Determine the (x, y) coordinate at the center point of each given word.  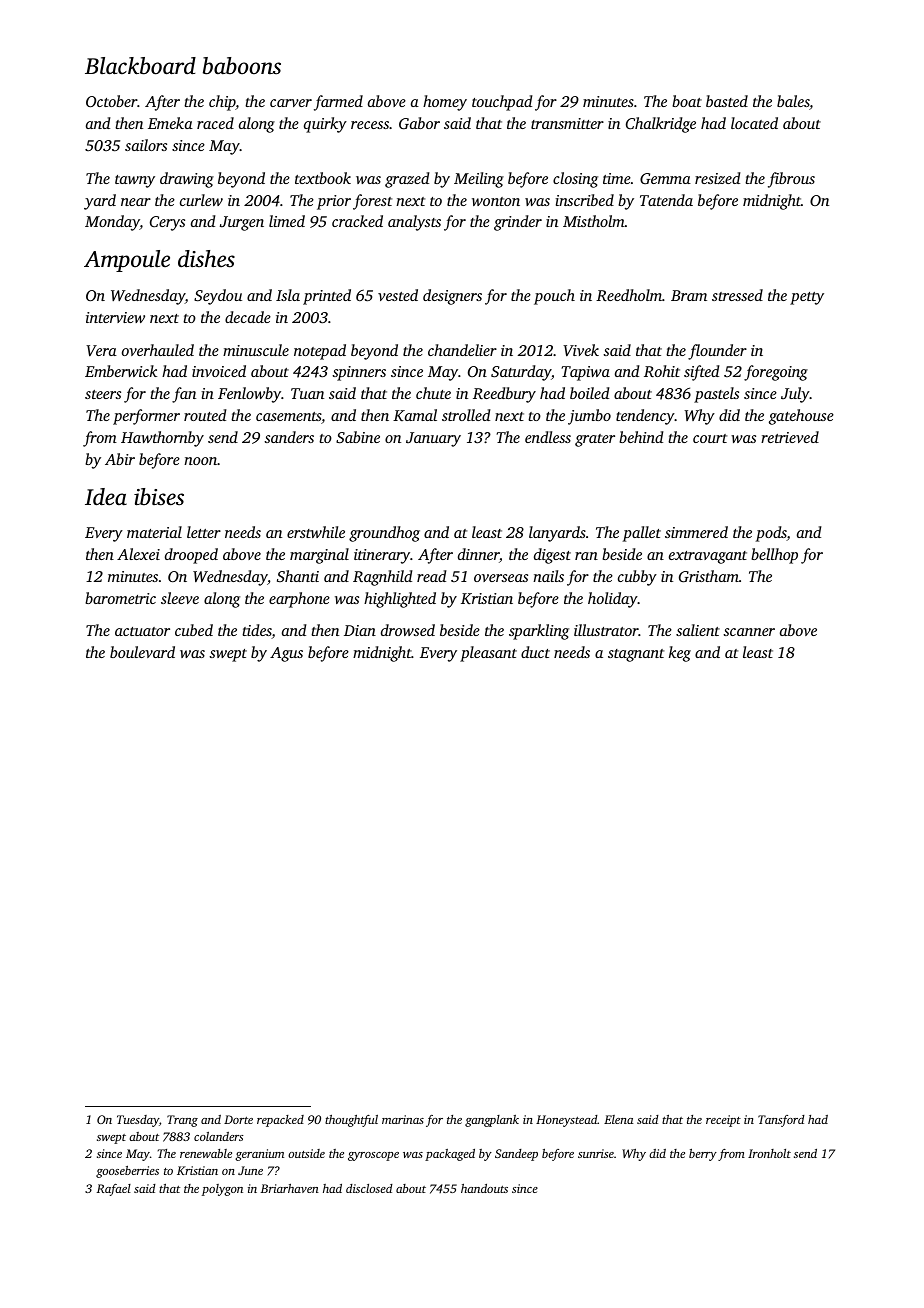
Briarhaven (290, 1188)
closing (575, 180)
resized (718, 178)
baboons (242, 66)
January (433, 439)
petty (807, 298)
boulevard (142, 652)
